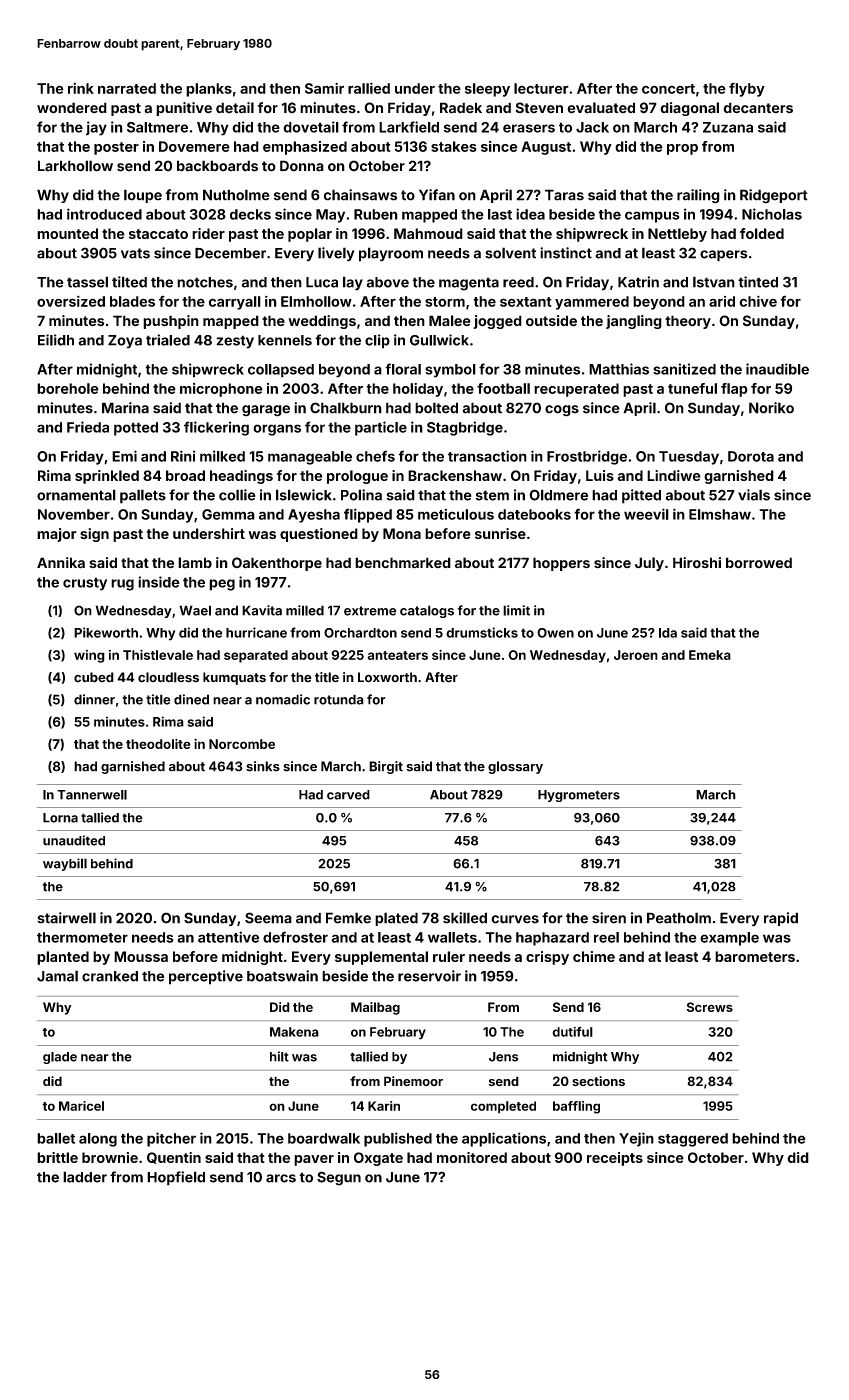  Describe the element at coordinates (158, 654) in the page. I see `Thistlevale` at that location.
